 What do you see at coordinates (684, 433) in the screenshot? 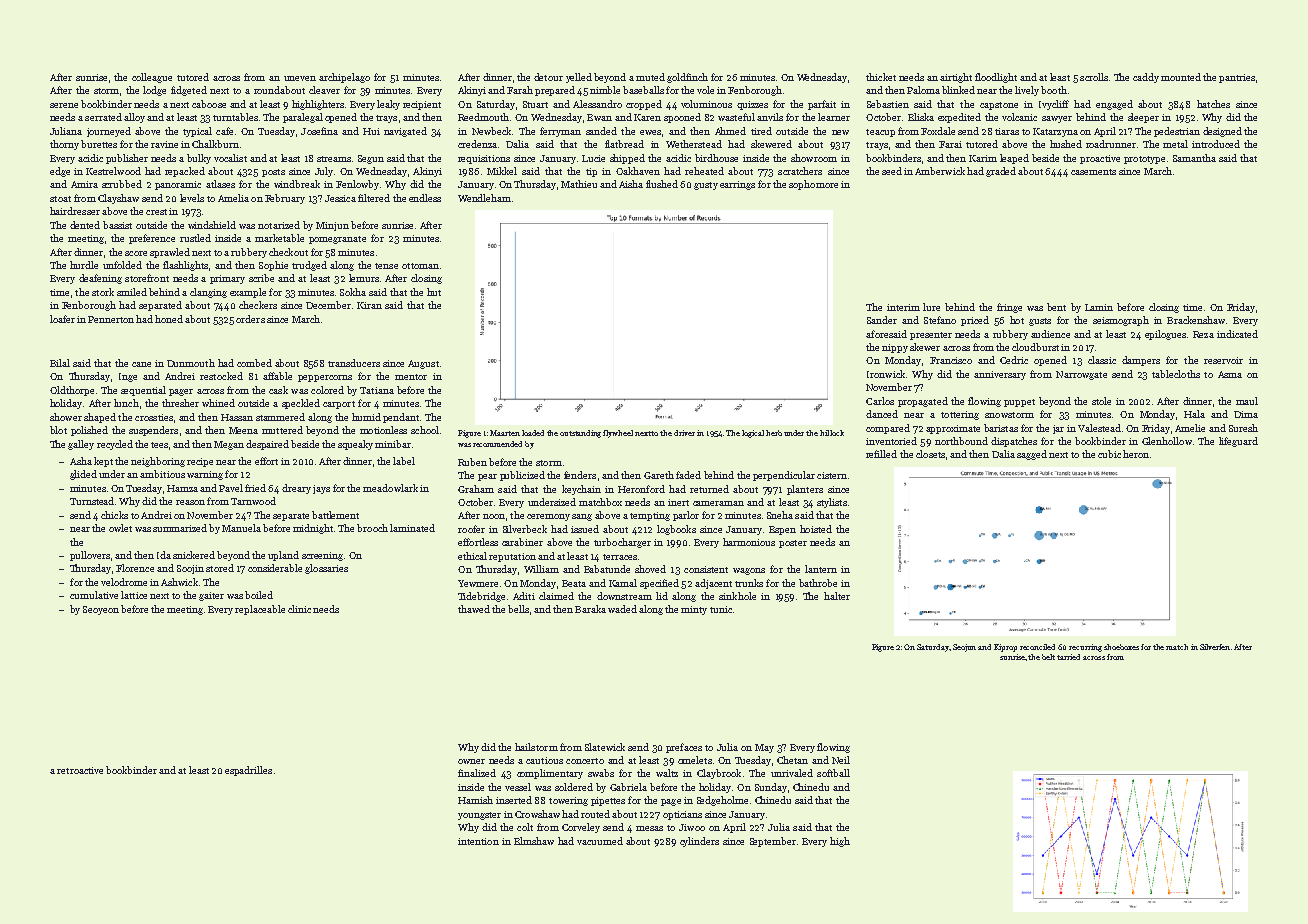
I see `driver` at bounding box center [684, 433].
